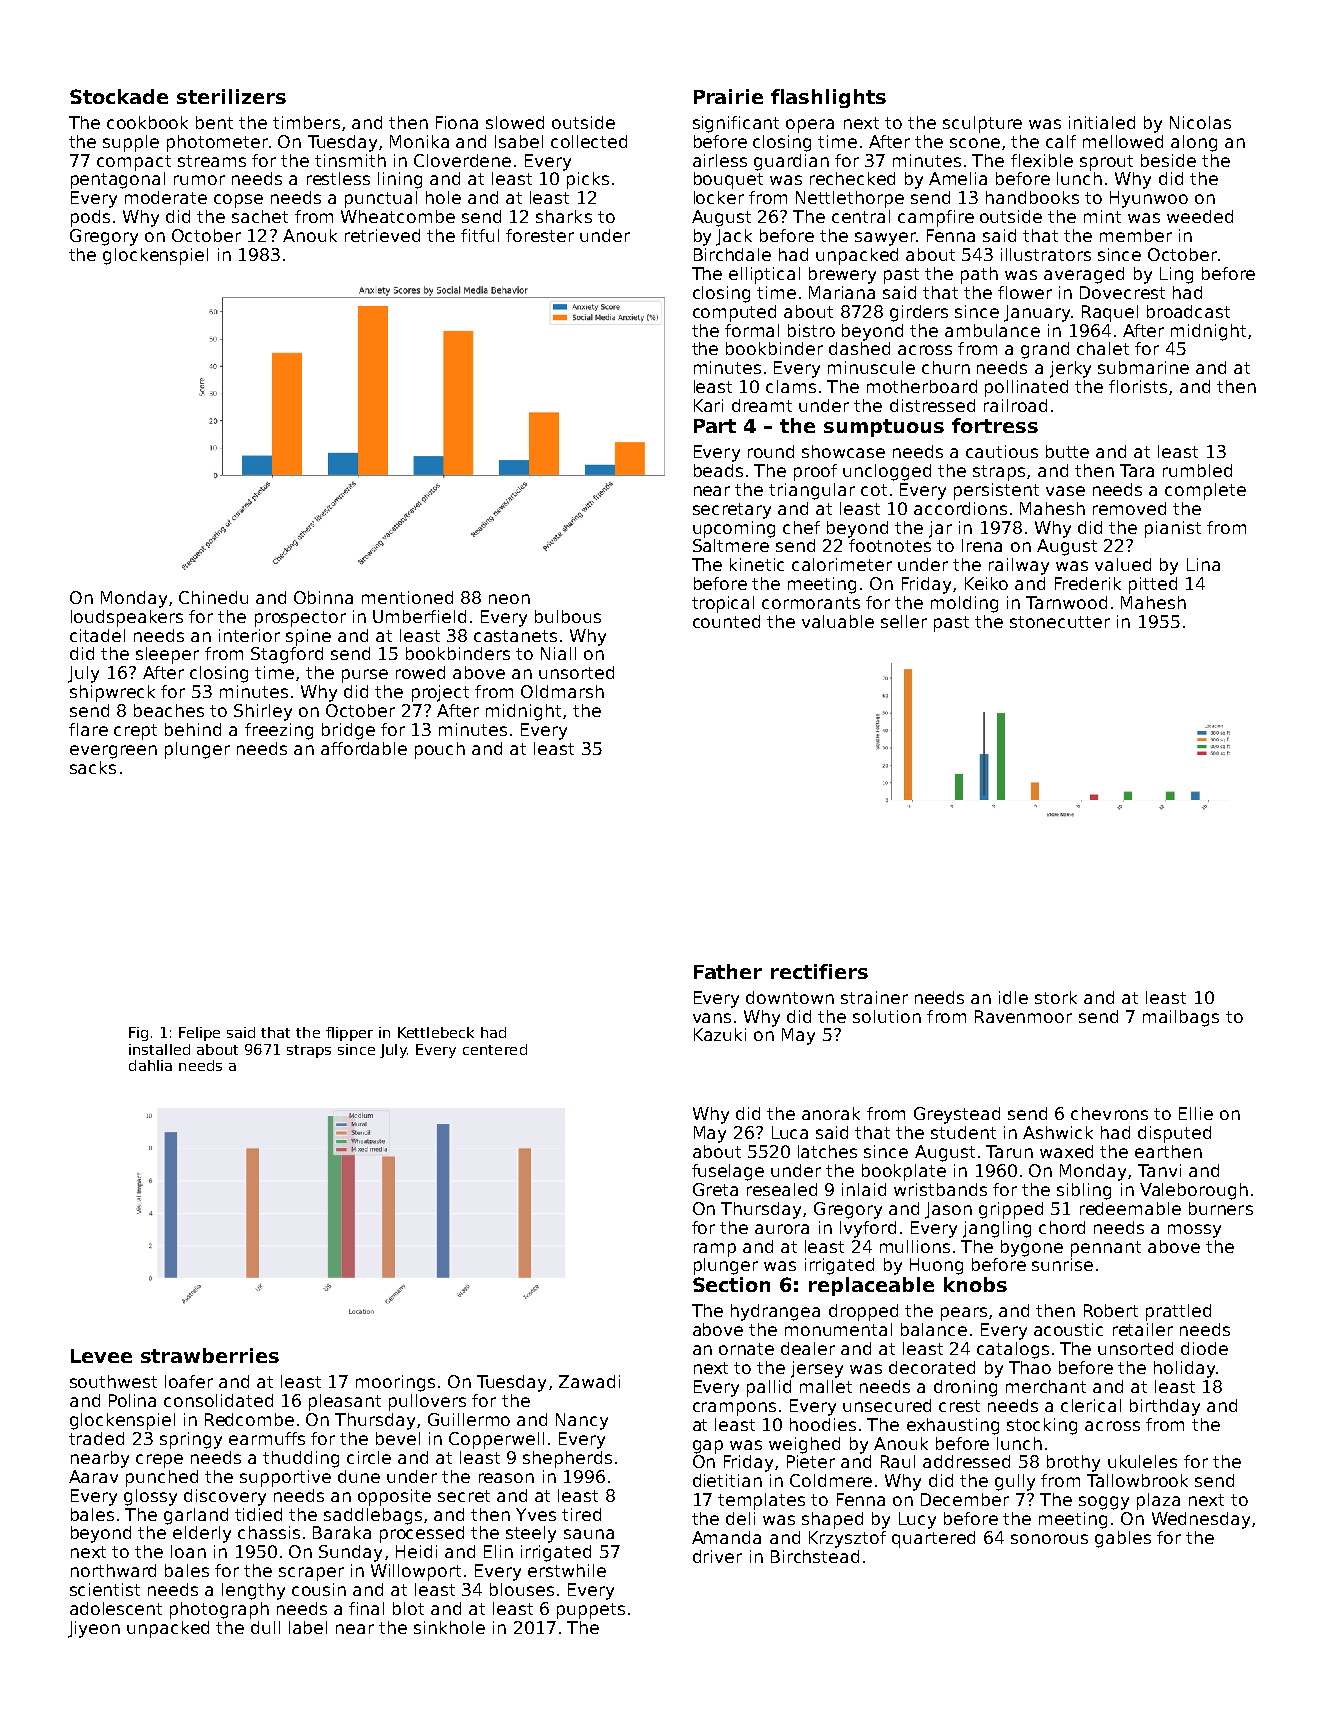 Image resolution: width=1326 pixels, height=1715 pixels. What do you see at coordinates (457, 122) in the image?
I see `Fiona` at bounding box center [457, 122].
